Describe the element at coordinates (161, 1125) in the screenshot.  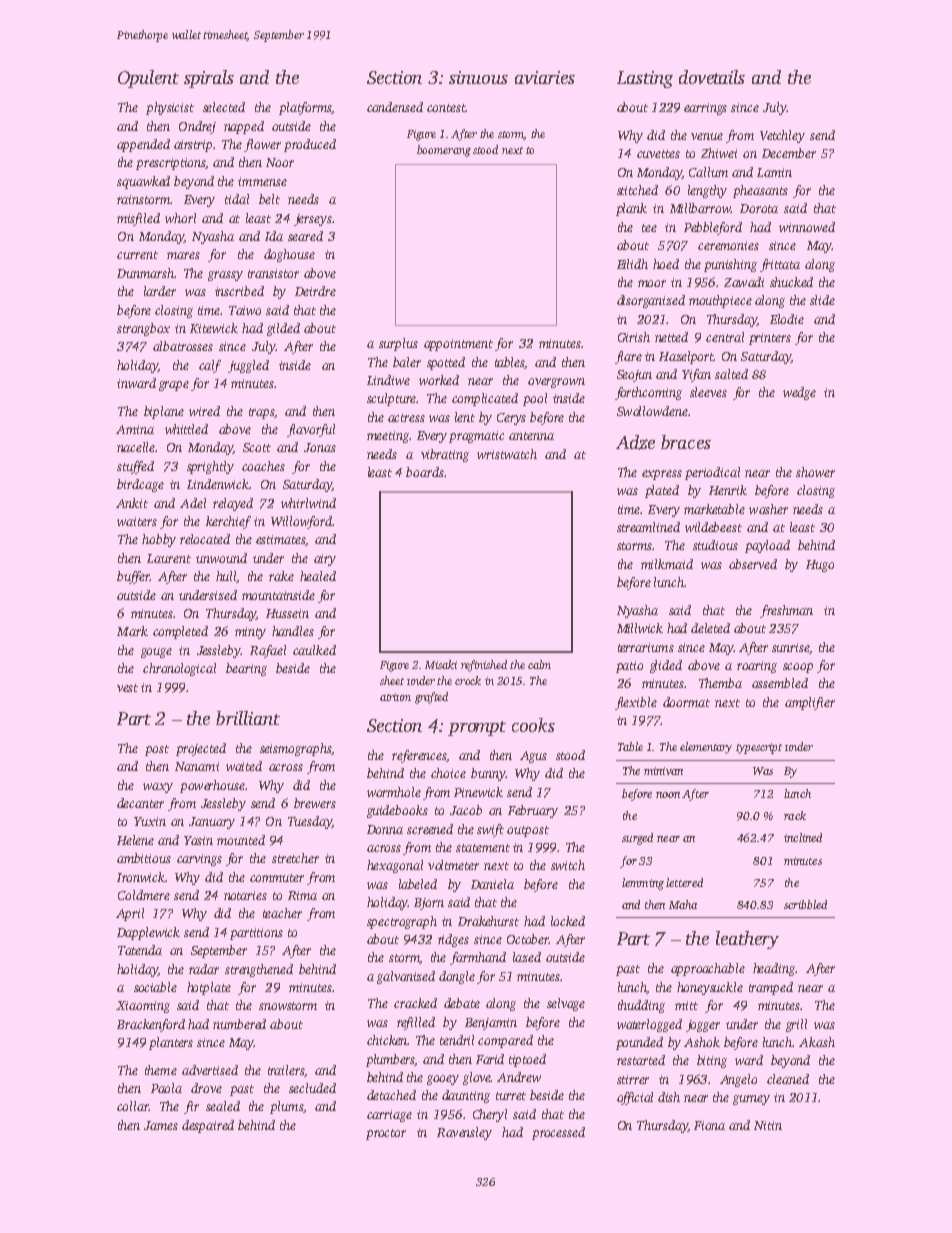
I see `James` at that location.
